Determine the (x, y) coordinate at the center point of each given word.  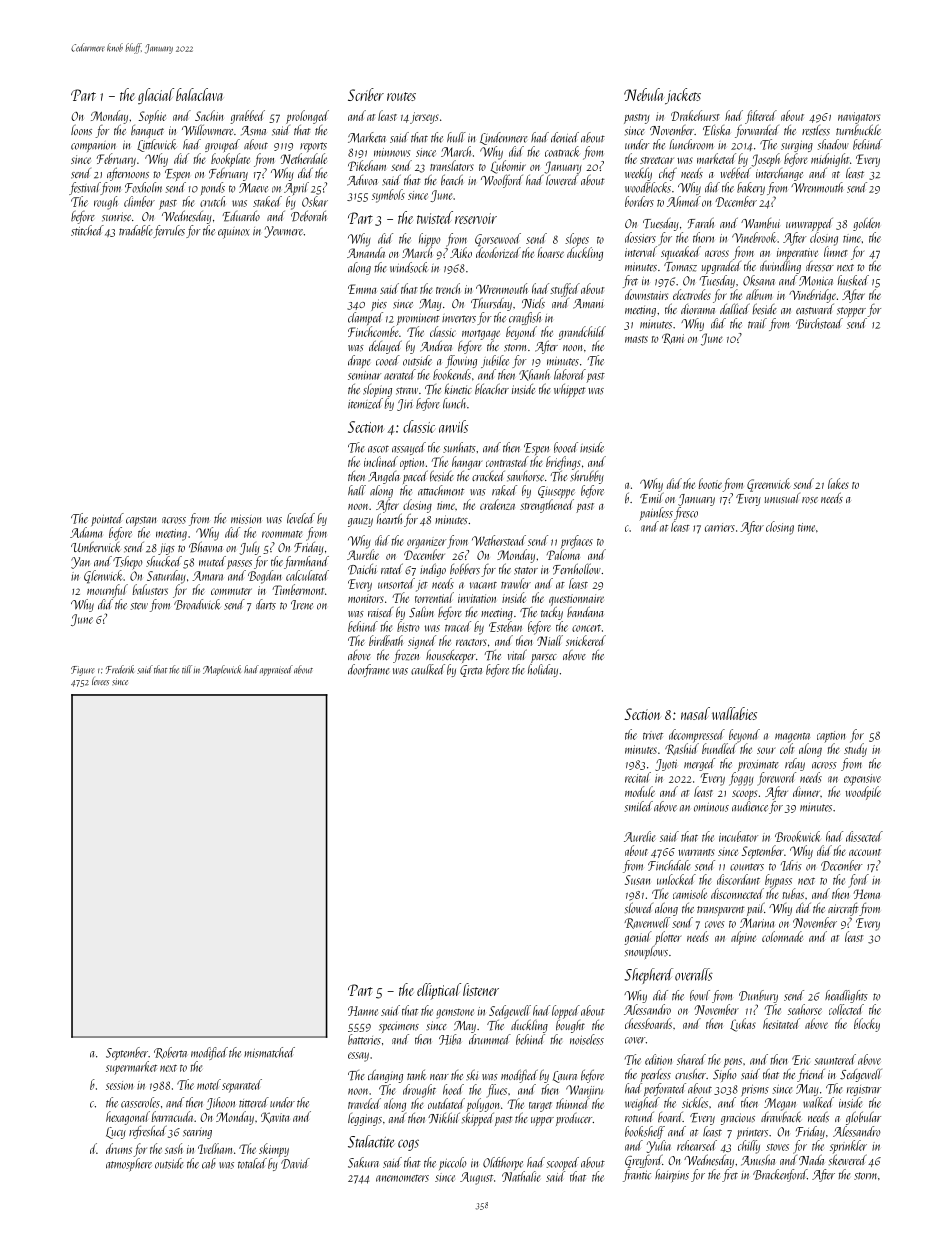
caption (831, 737)
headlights (846, 996)
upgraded (721, 267)
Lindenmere (504, 138)
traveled (364, 1103)
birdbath (386, 640)
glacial (156, 96)
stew (139, 606)
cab (209, 1163)
